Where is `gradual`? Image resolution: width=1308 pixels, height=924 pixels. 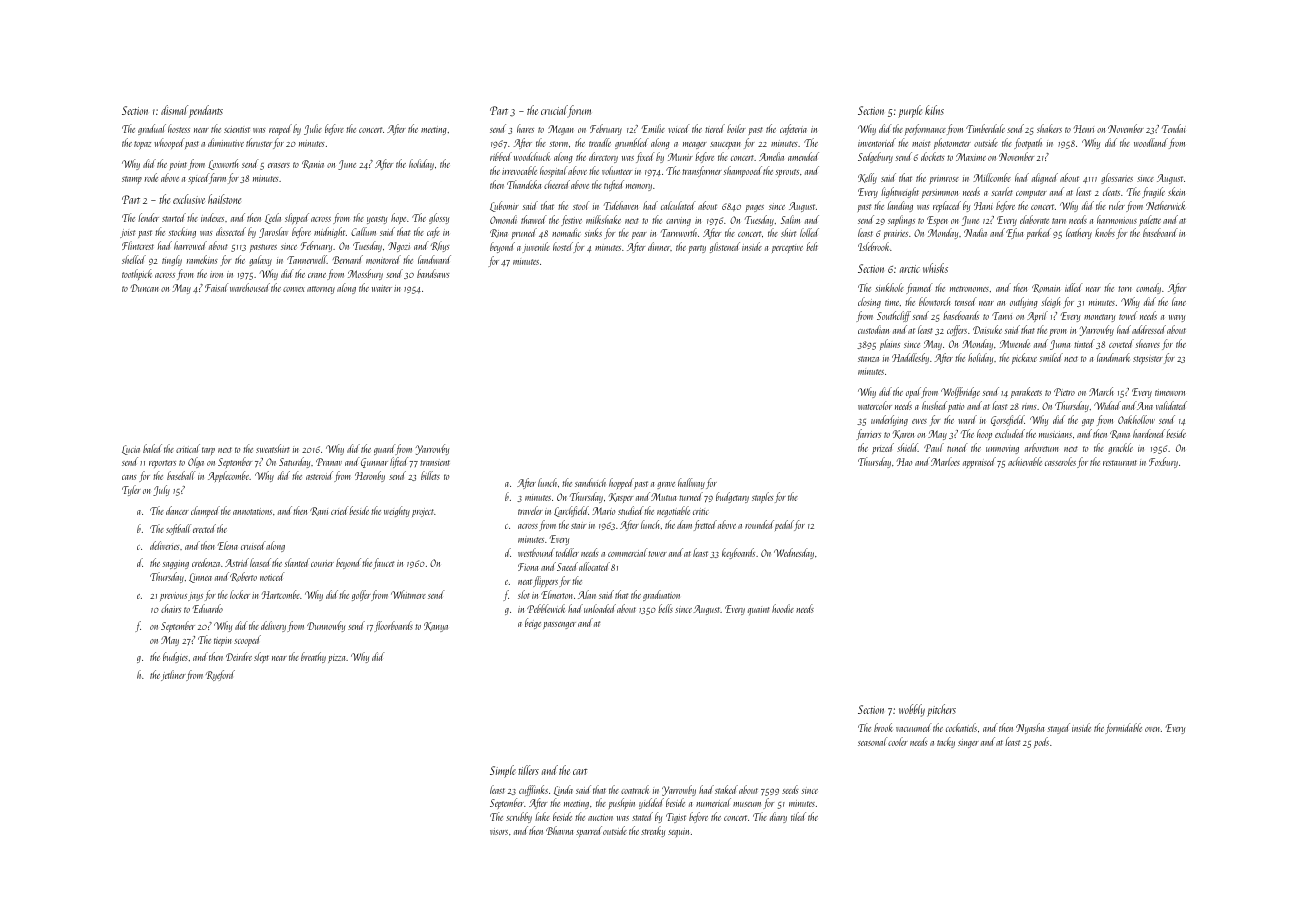 gradual is located at coordinates (152, 129).
